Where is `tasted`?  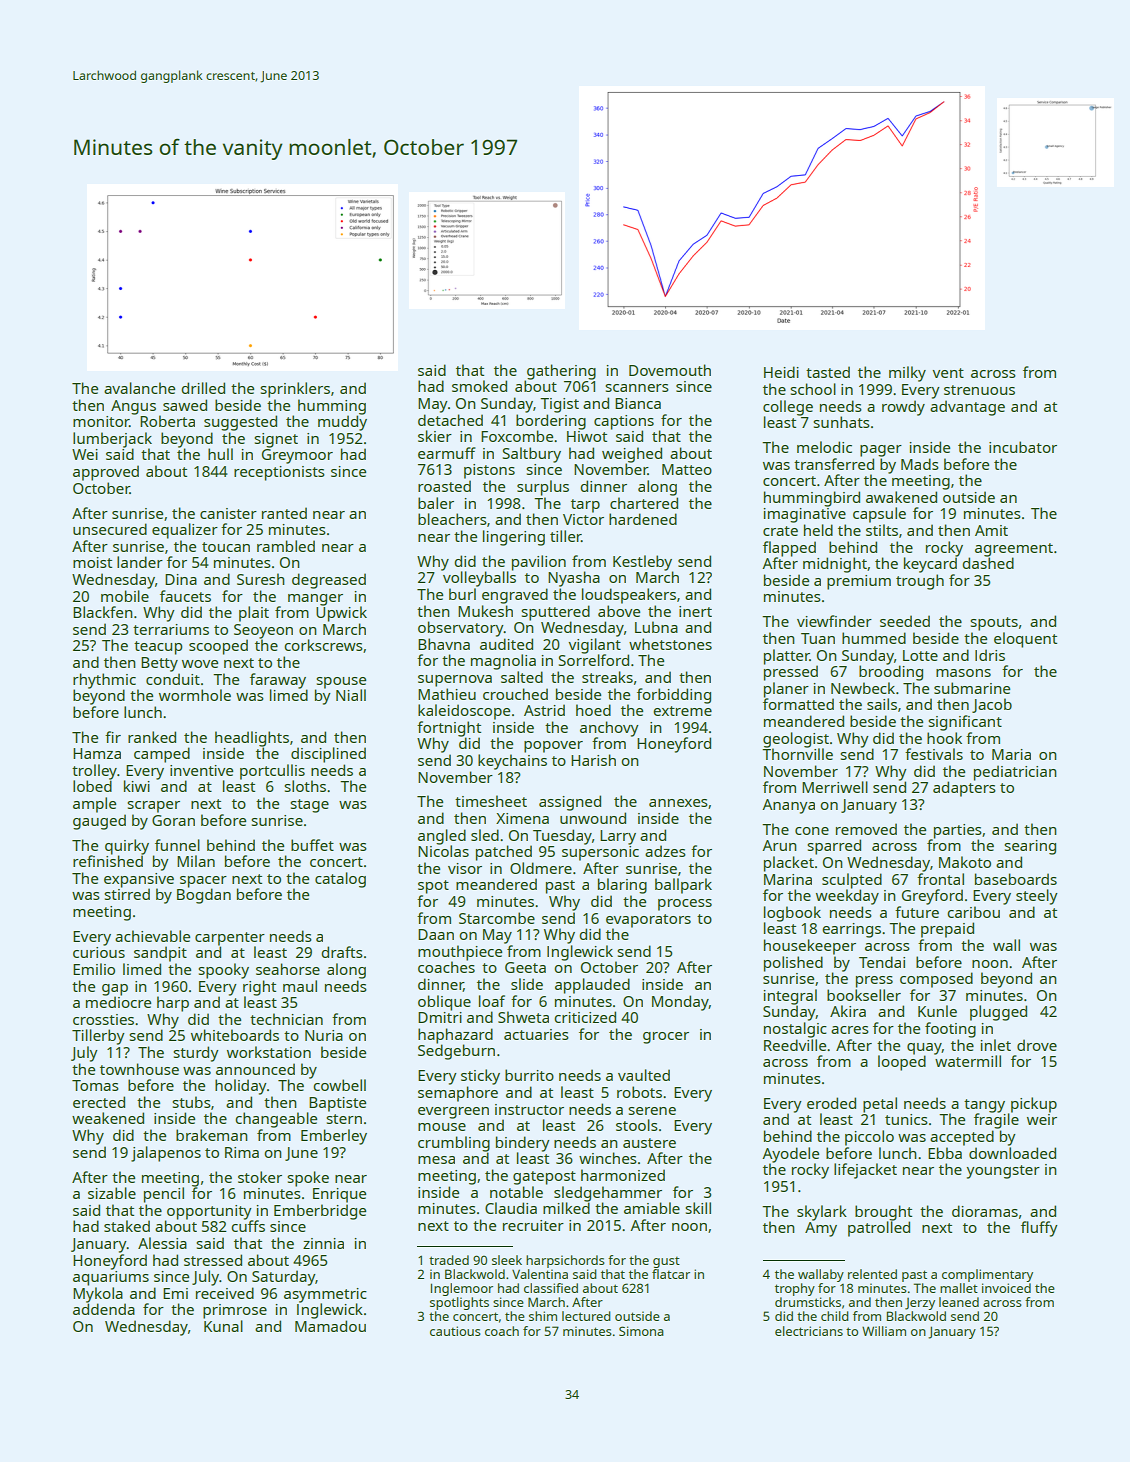 tasted is located at coordinates (828, 372).
